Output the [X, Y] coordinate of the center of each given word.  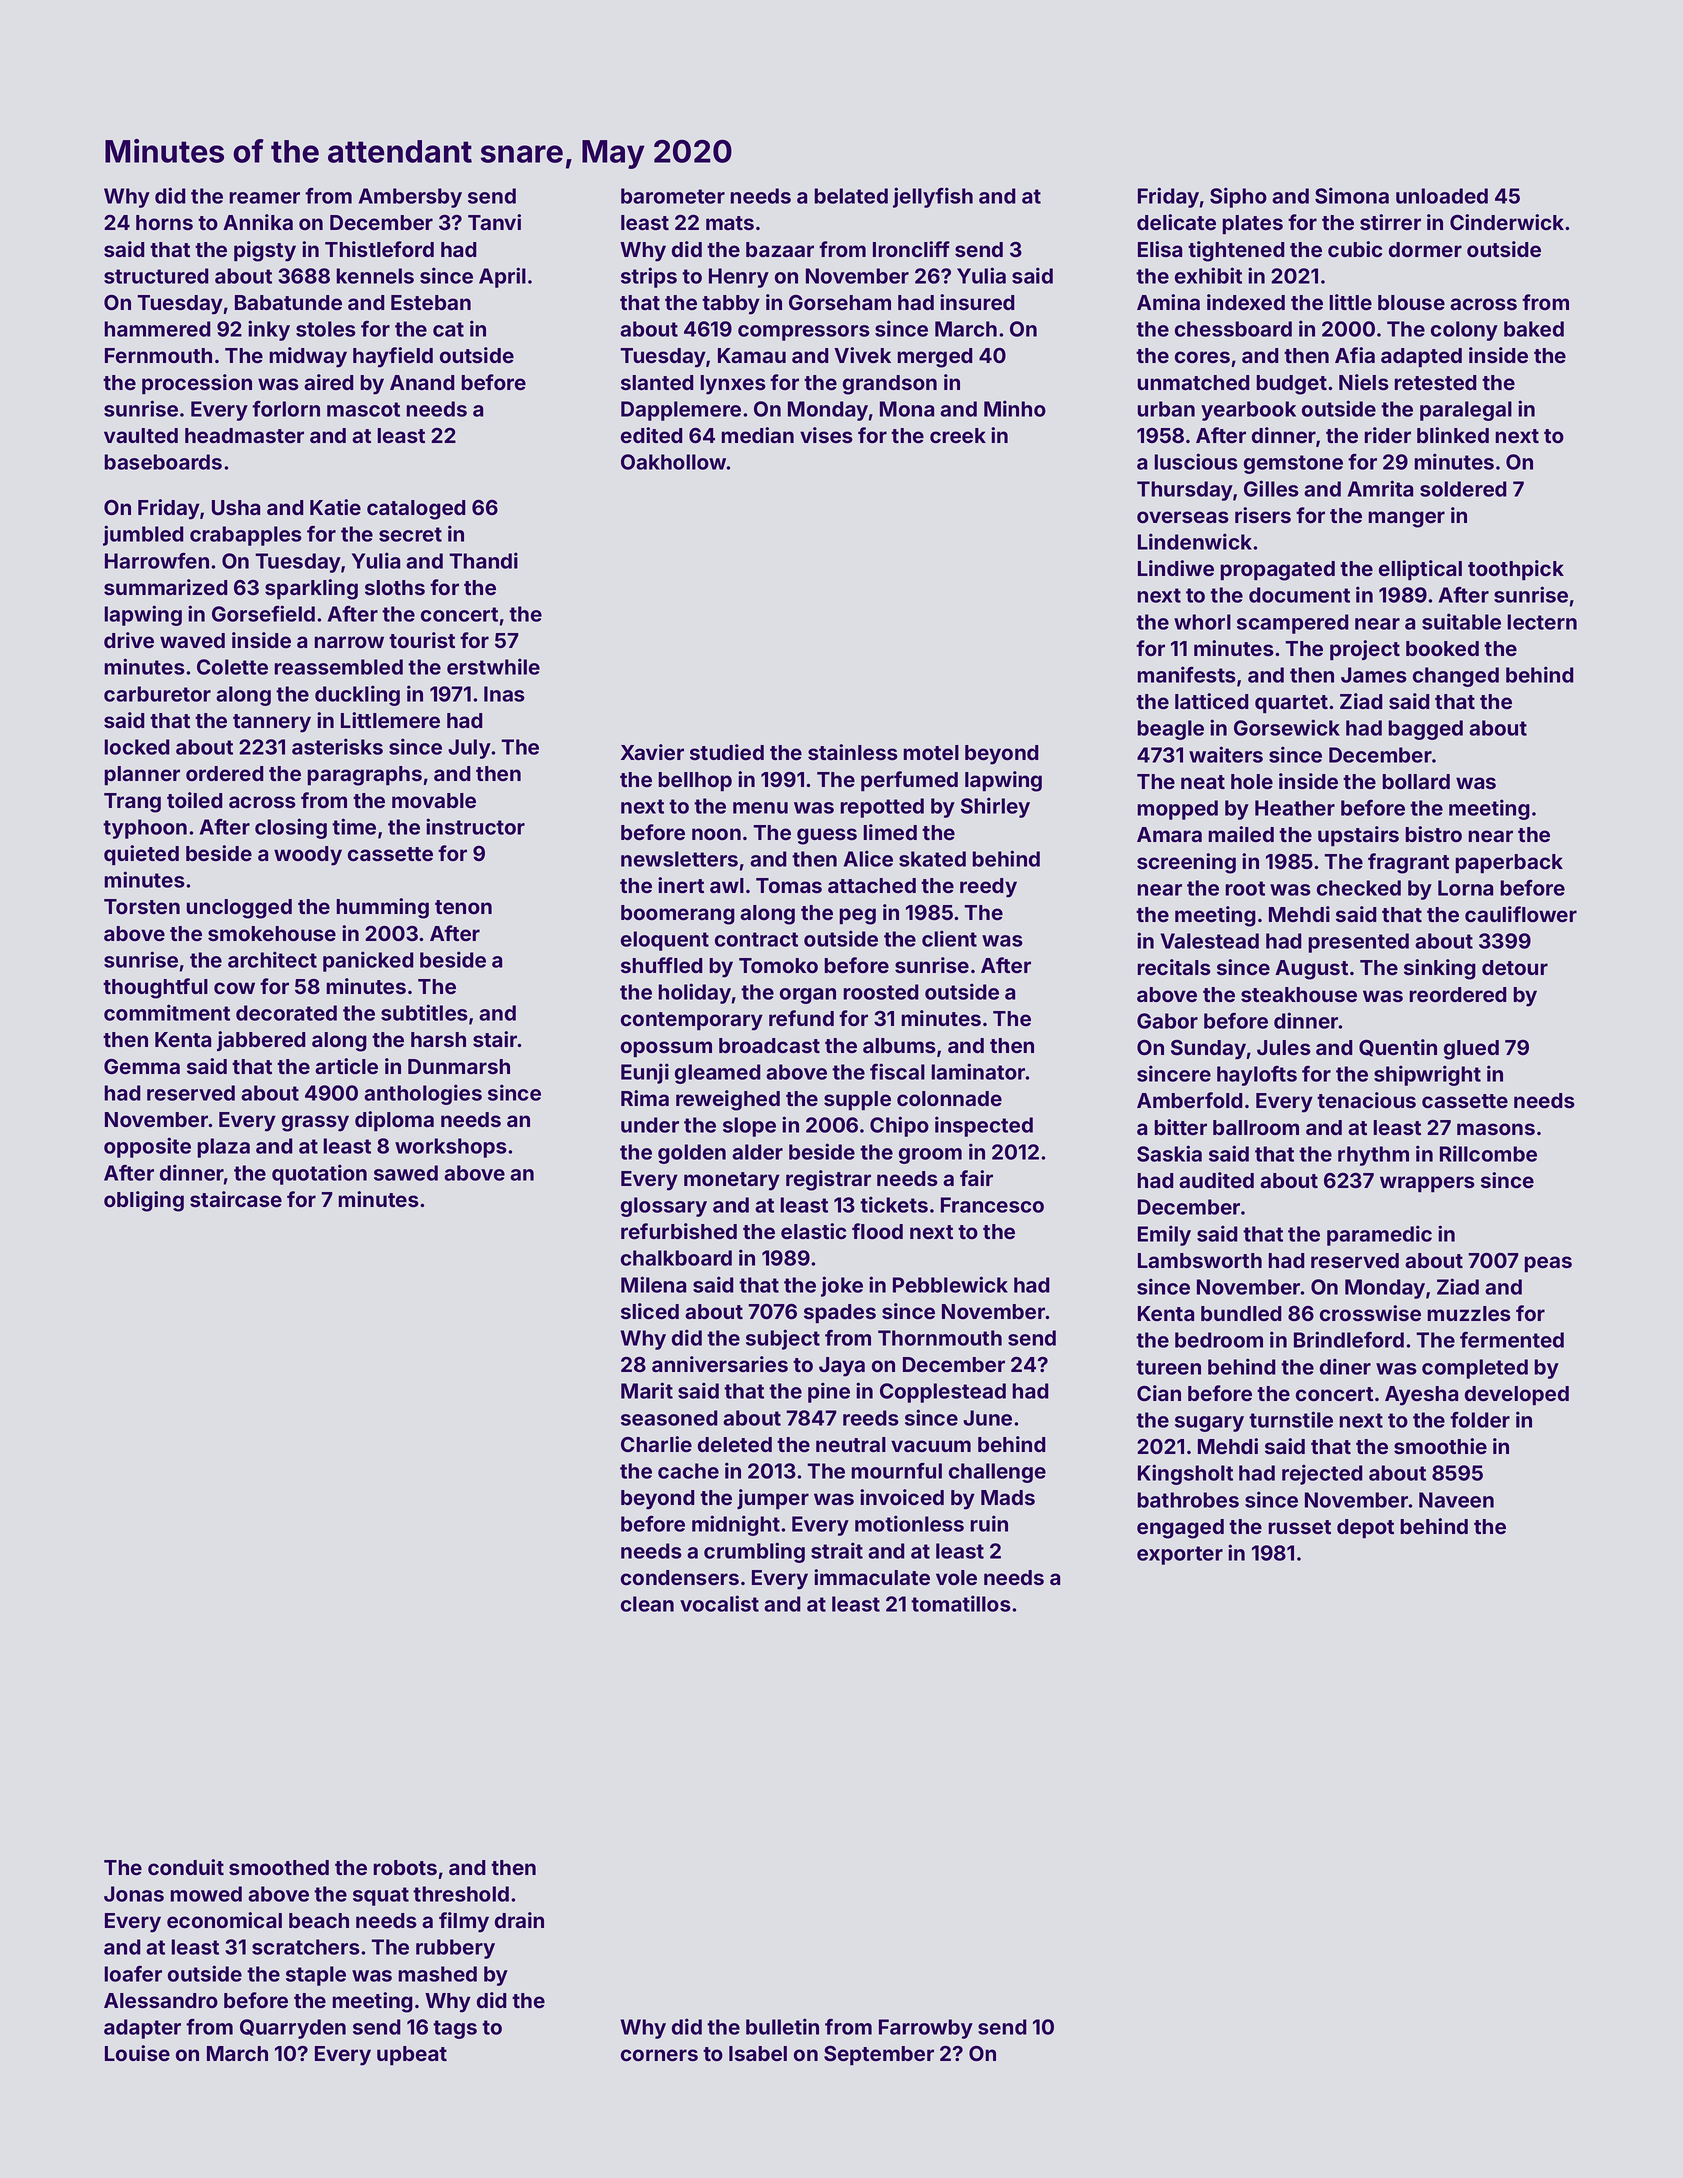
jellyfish [933, 197]
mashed [437, 1974]
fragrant [1408, 863]
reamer [264, 198]
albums [899, 1045]
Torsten [142, 906]
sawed [406, 1173]
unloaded [1442, 196]
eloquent [665, 941]
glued [1471, 1050]
